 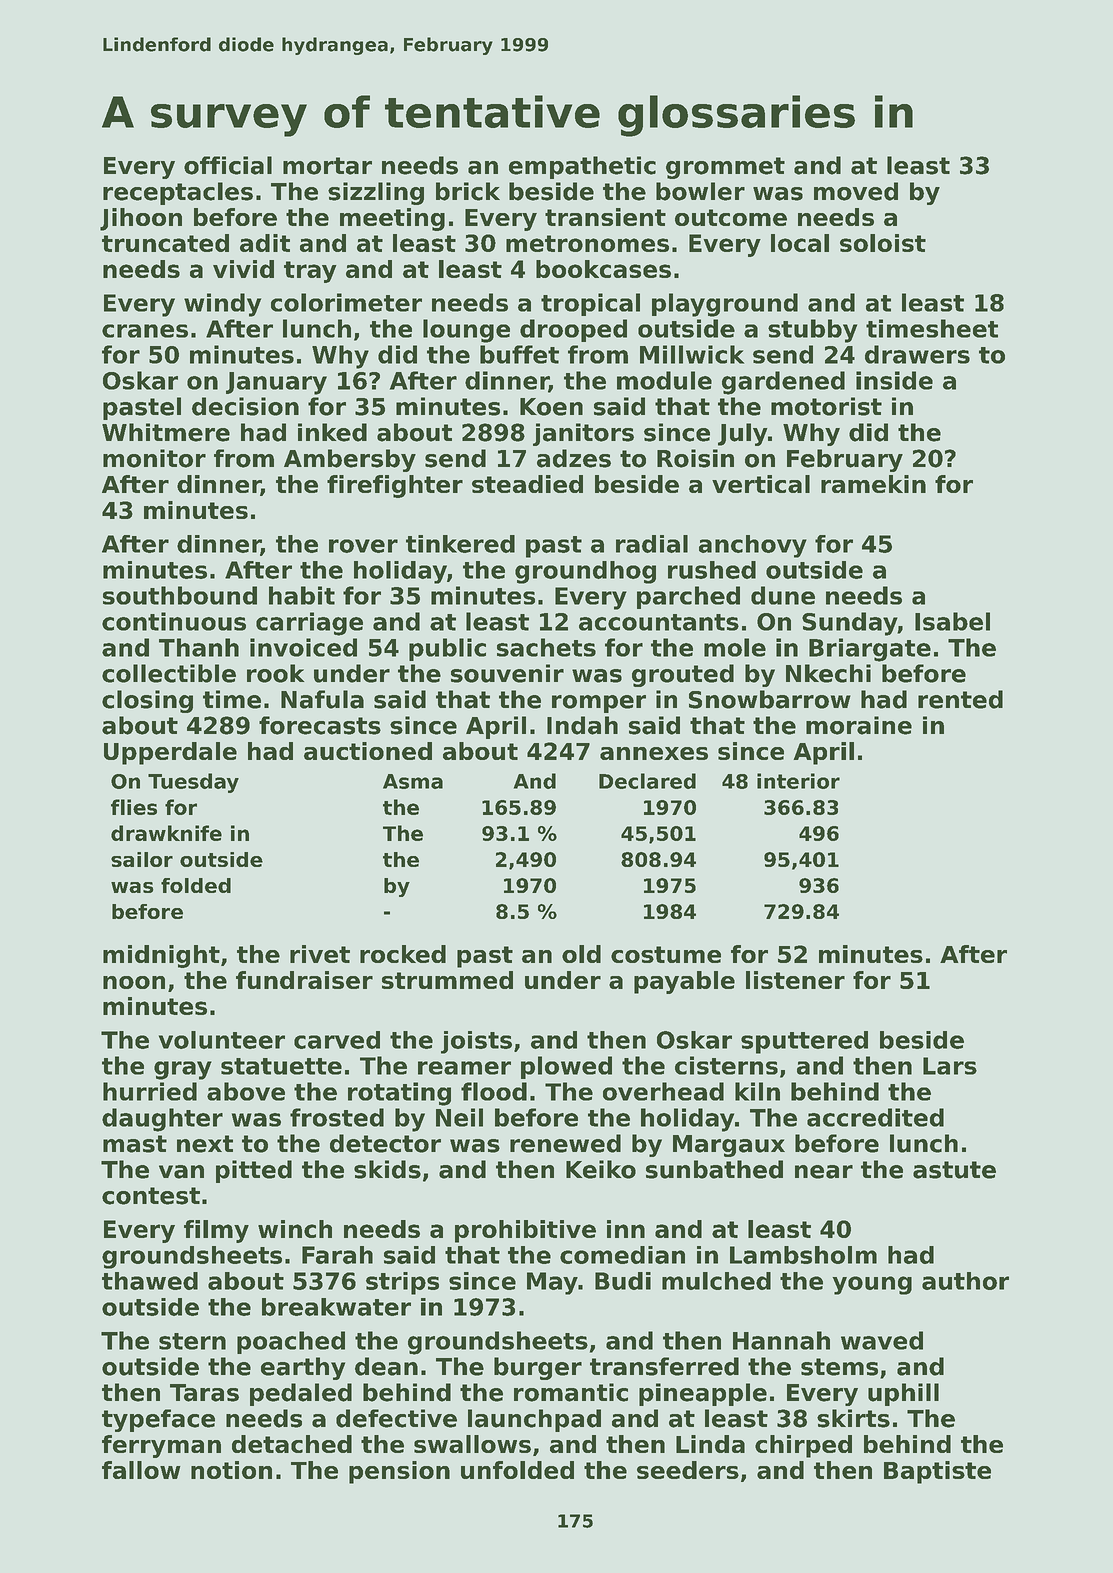 I want to click on fallow, so click(x=141, y=1470).
